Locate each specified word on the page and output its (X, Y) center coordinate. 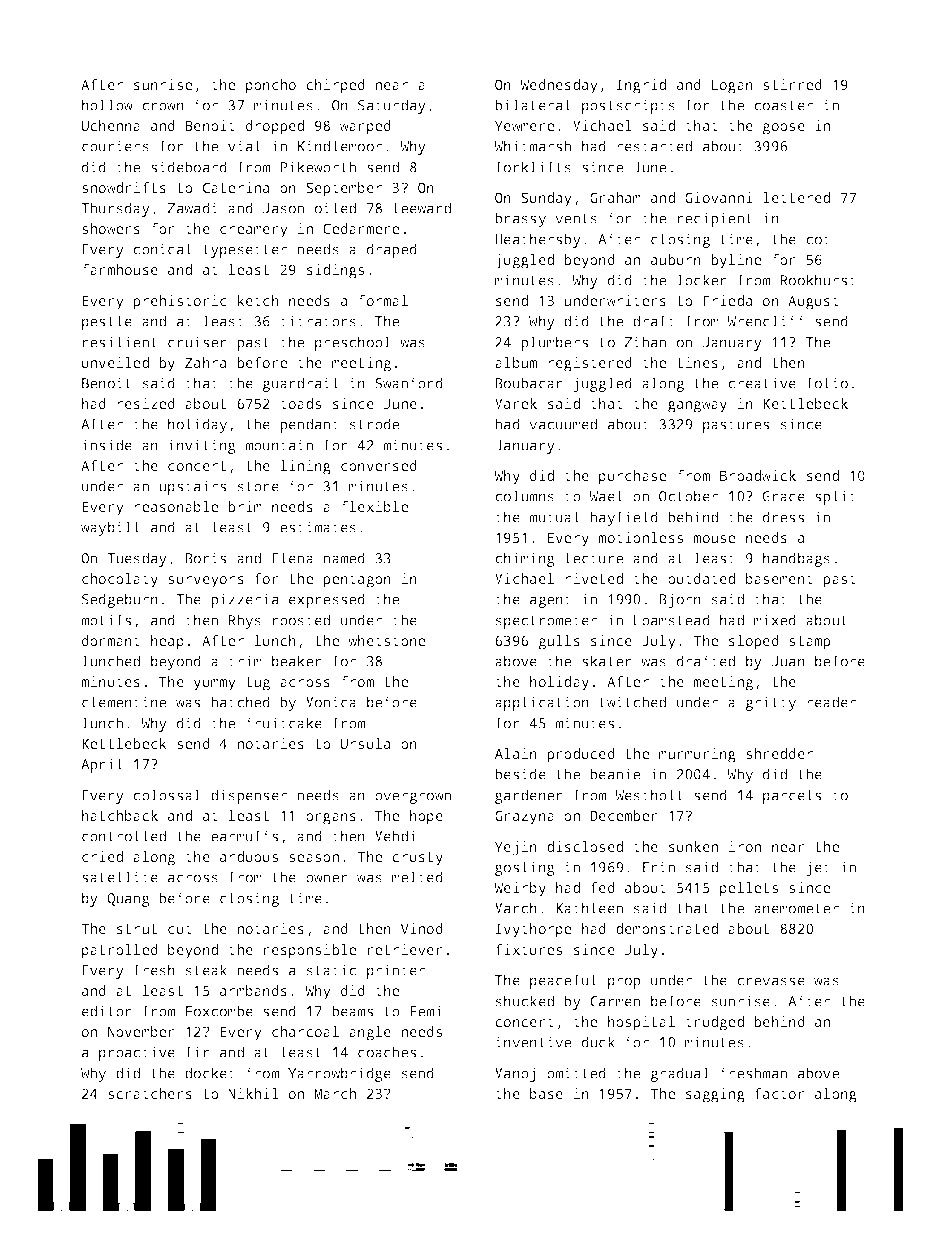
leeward (422, 208)
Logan (732, 86)
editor (107, 1011)
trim (245, 661)
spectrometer (546, 622)
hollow (107, 105)
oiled (335, 208)
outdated (701, 578)
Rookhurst (818, 280)
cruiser (197, 342)
